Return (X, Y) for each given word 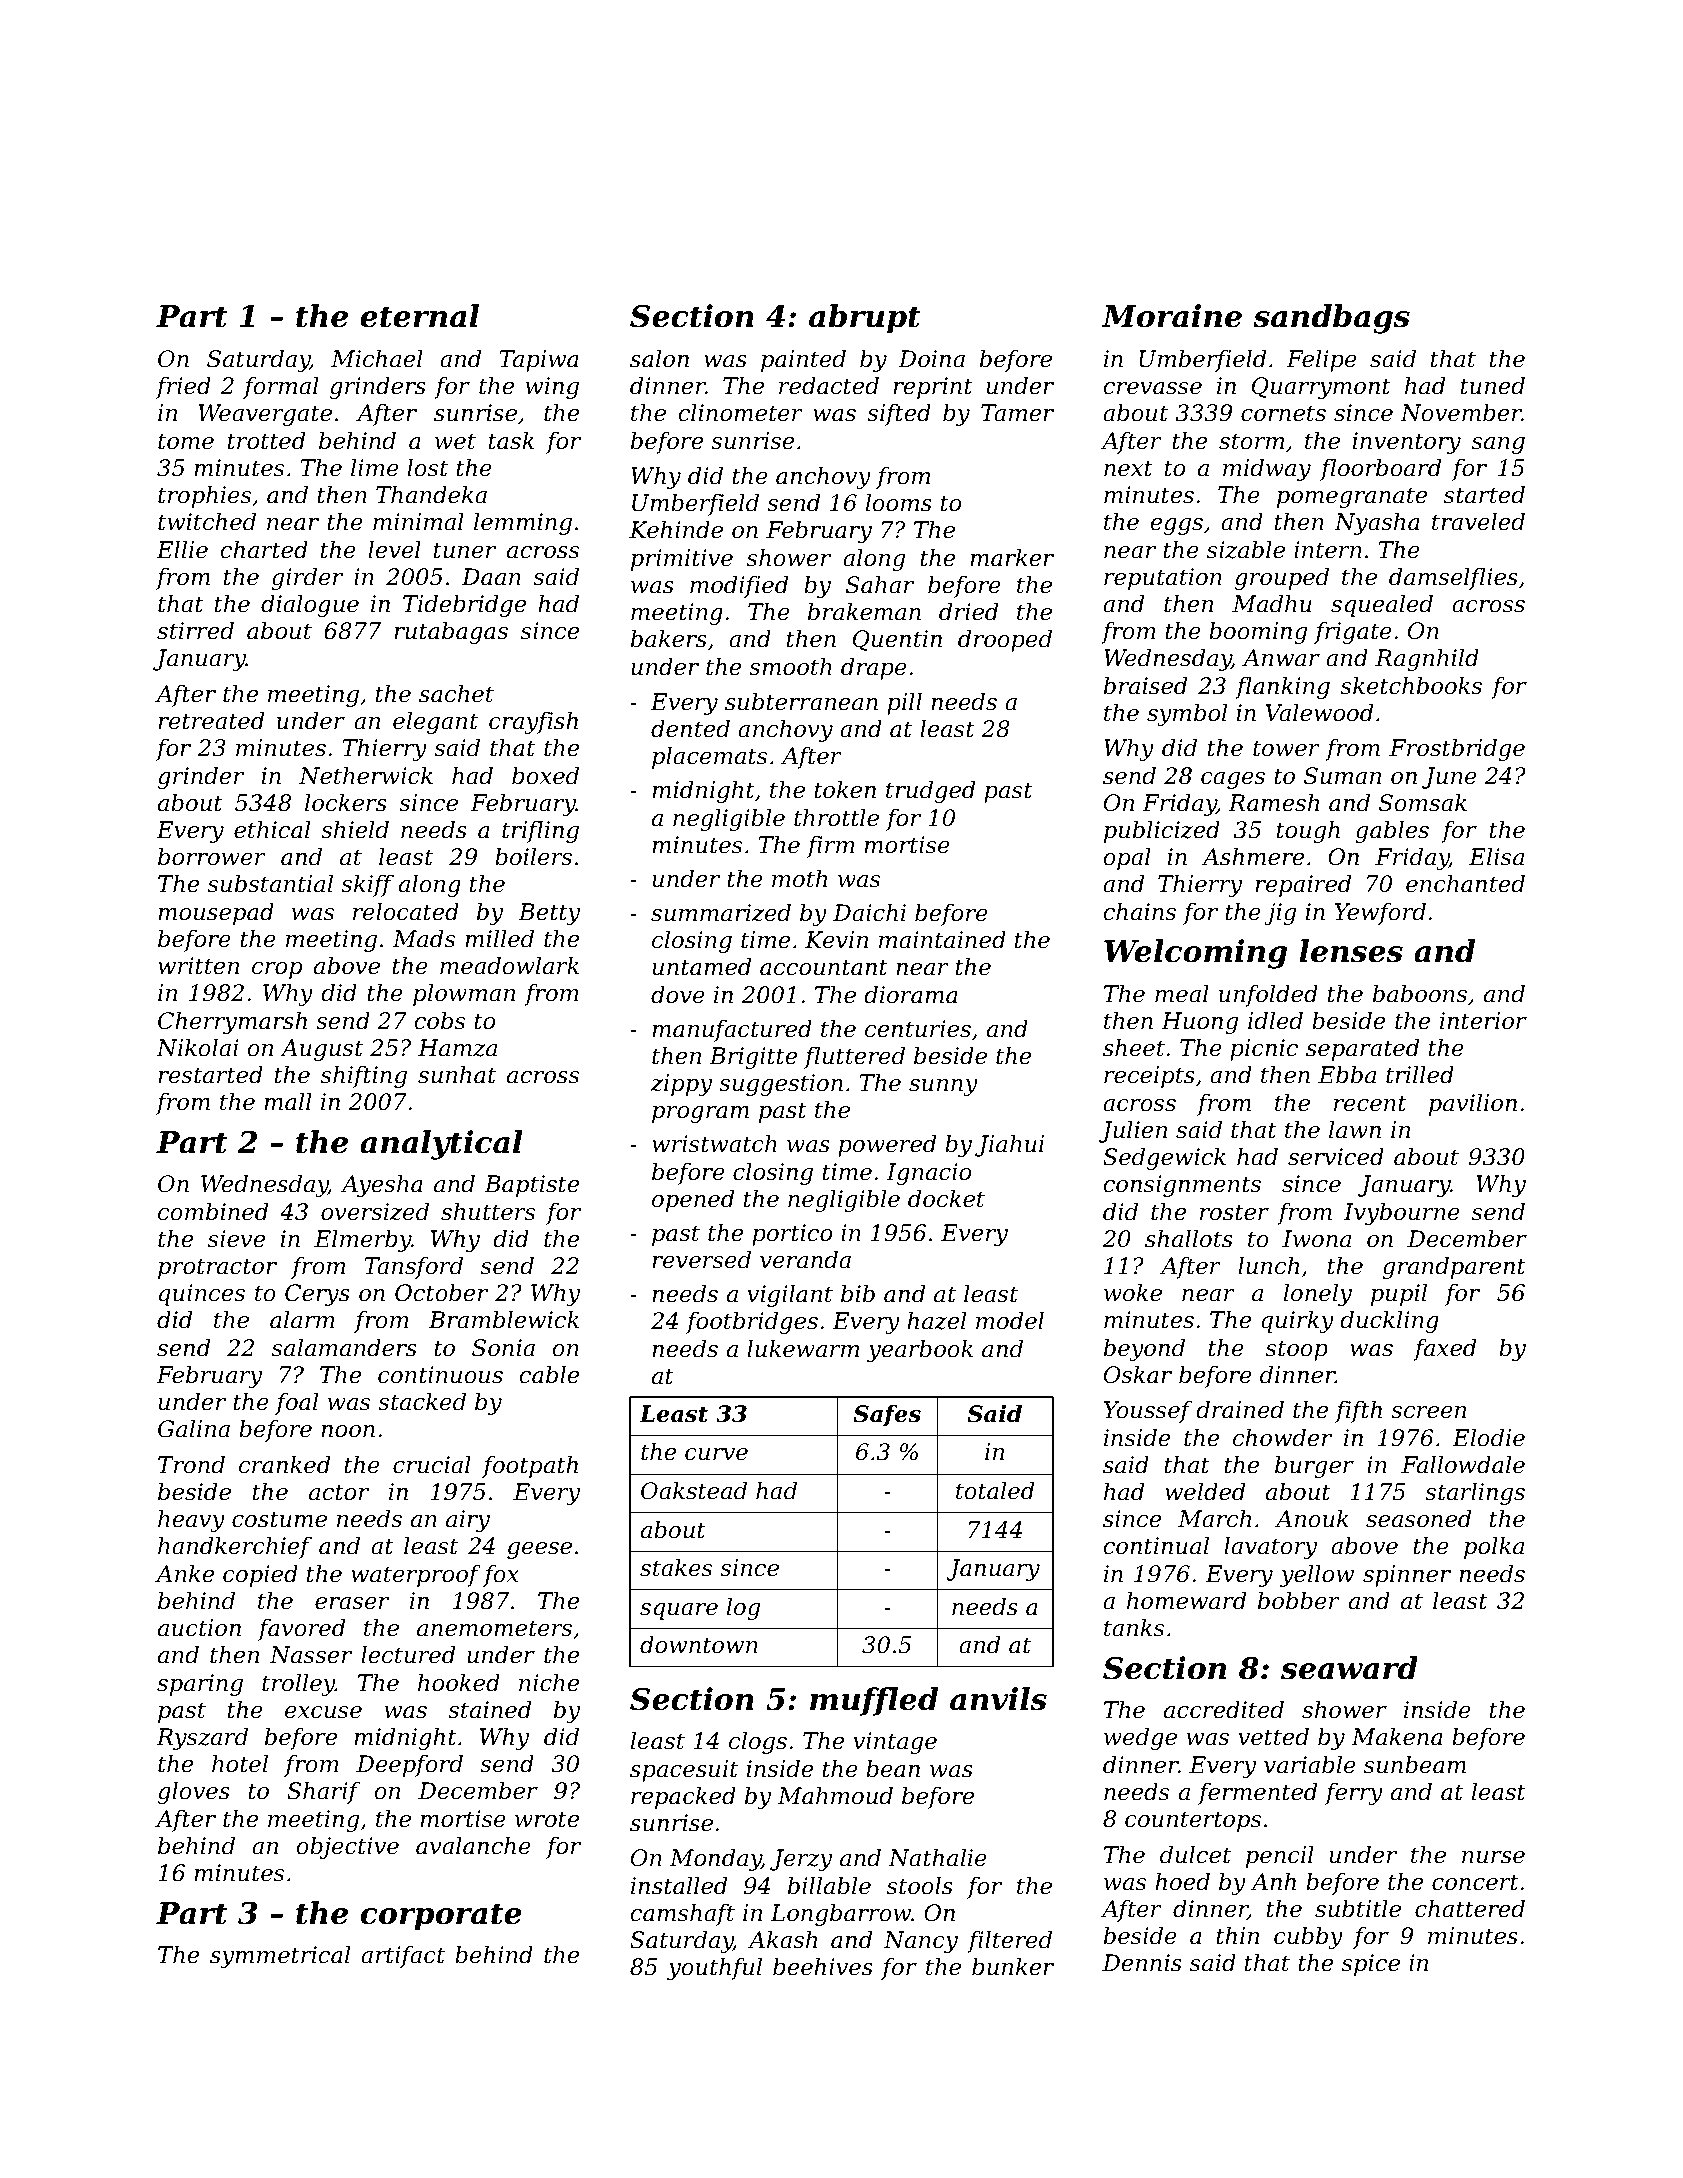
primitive (682, 560)
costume (279, 1519)
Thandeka (431, 495)
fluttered (854, 1058)
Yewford (1380, 914)
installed (679, 1886)
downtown (699, 1645)
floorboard (1380, 470)
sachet (456, 694)
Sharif (323, 1793)
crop (277, 970)
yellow (1317, 1576)
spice (1371, 1965)
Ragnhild (1427, 660)
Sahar (880, 585)
